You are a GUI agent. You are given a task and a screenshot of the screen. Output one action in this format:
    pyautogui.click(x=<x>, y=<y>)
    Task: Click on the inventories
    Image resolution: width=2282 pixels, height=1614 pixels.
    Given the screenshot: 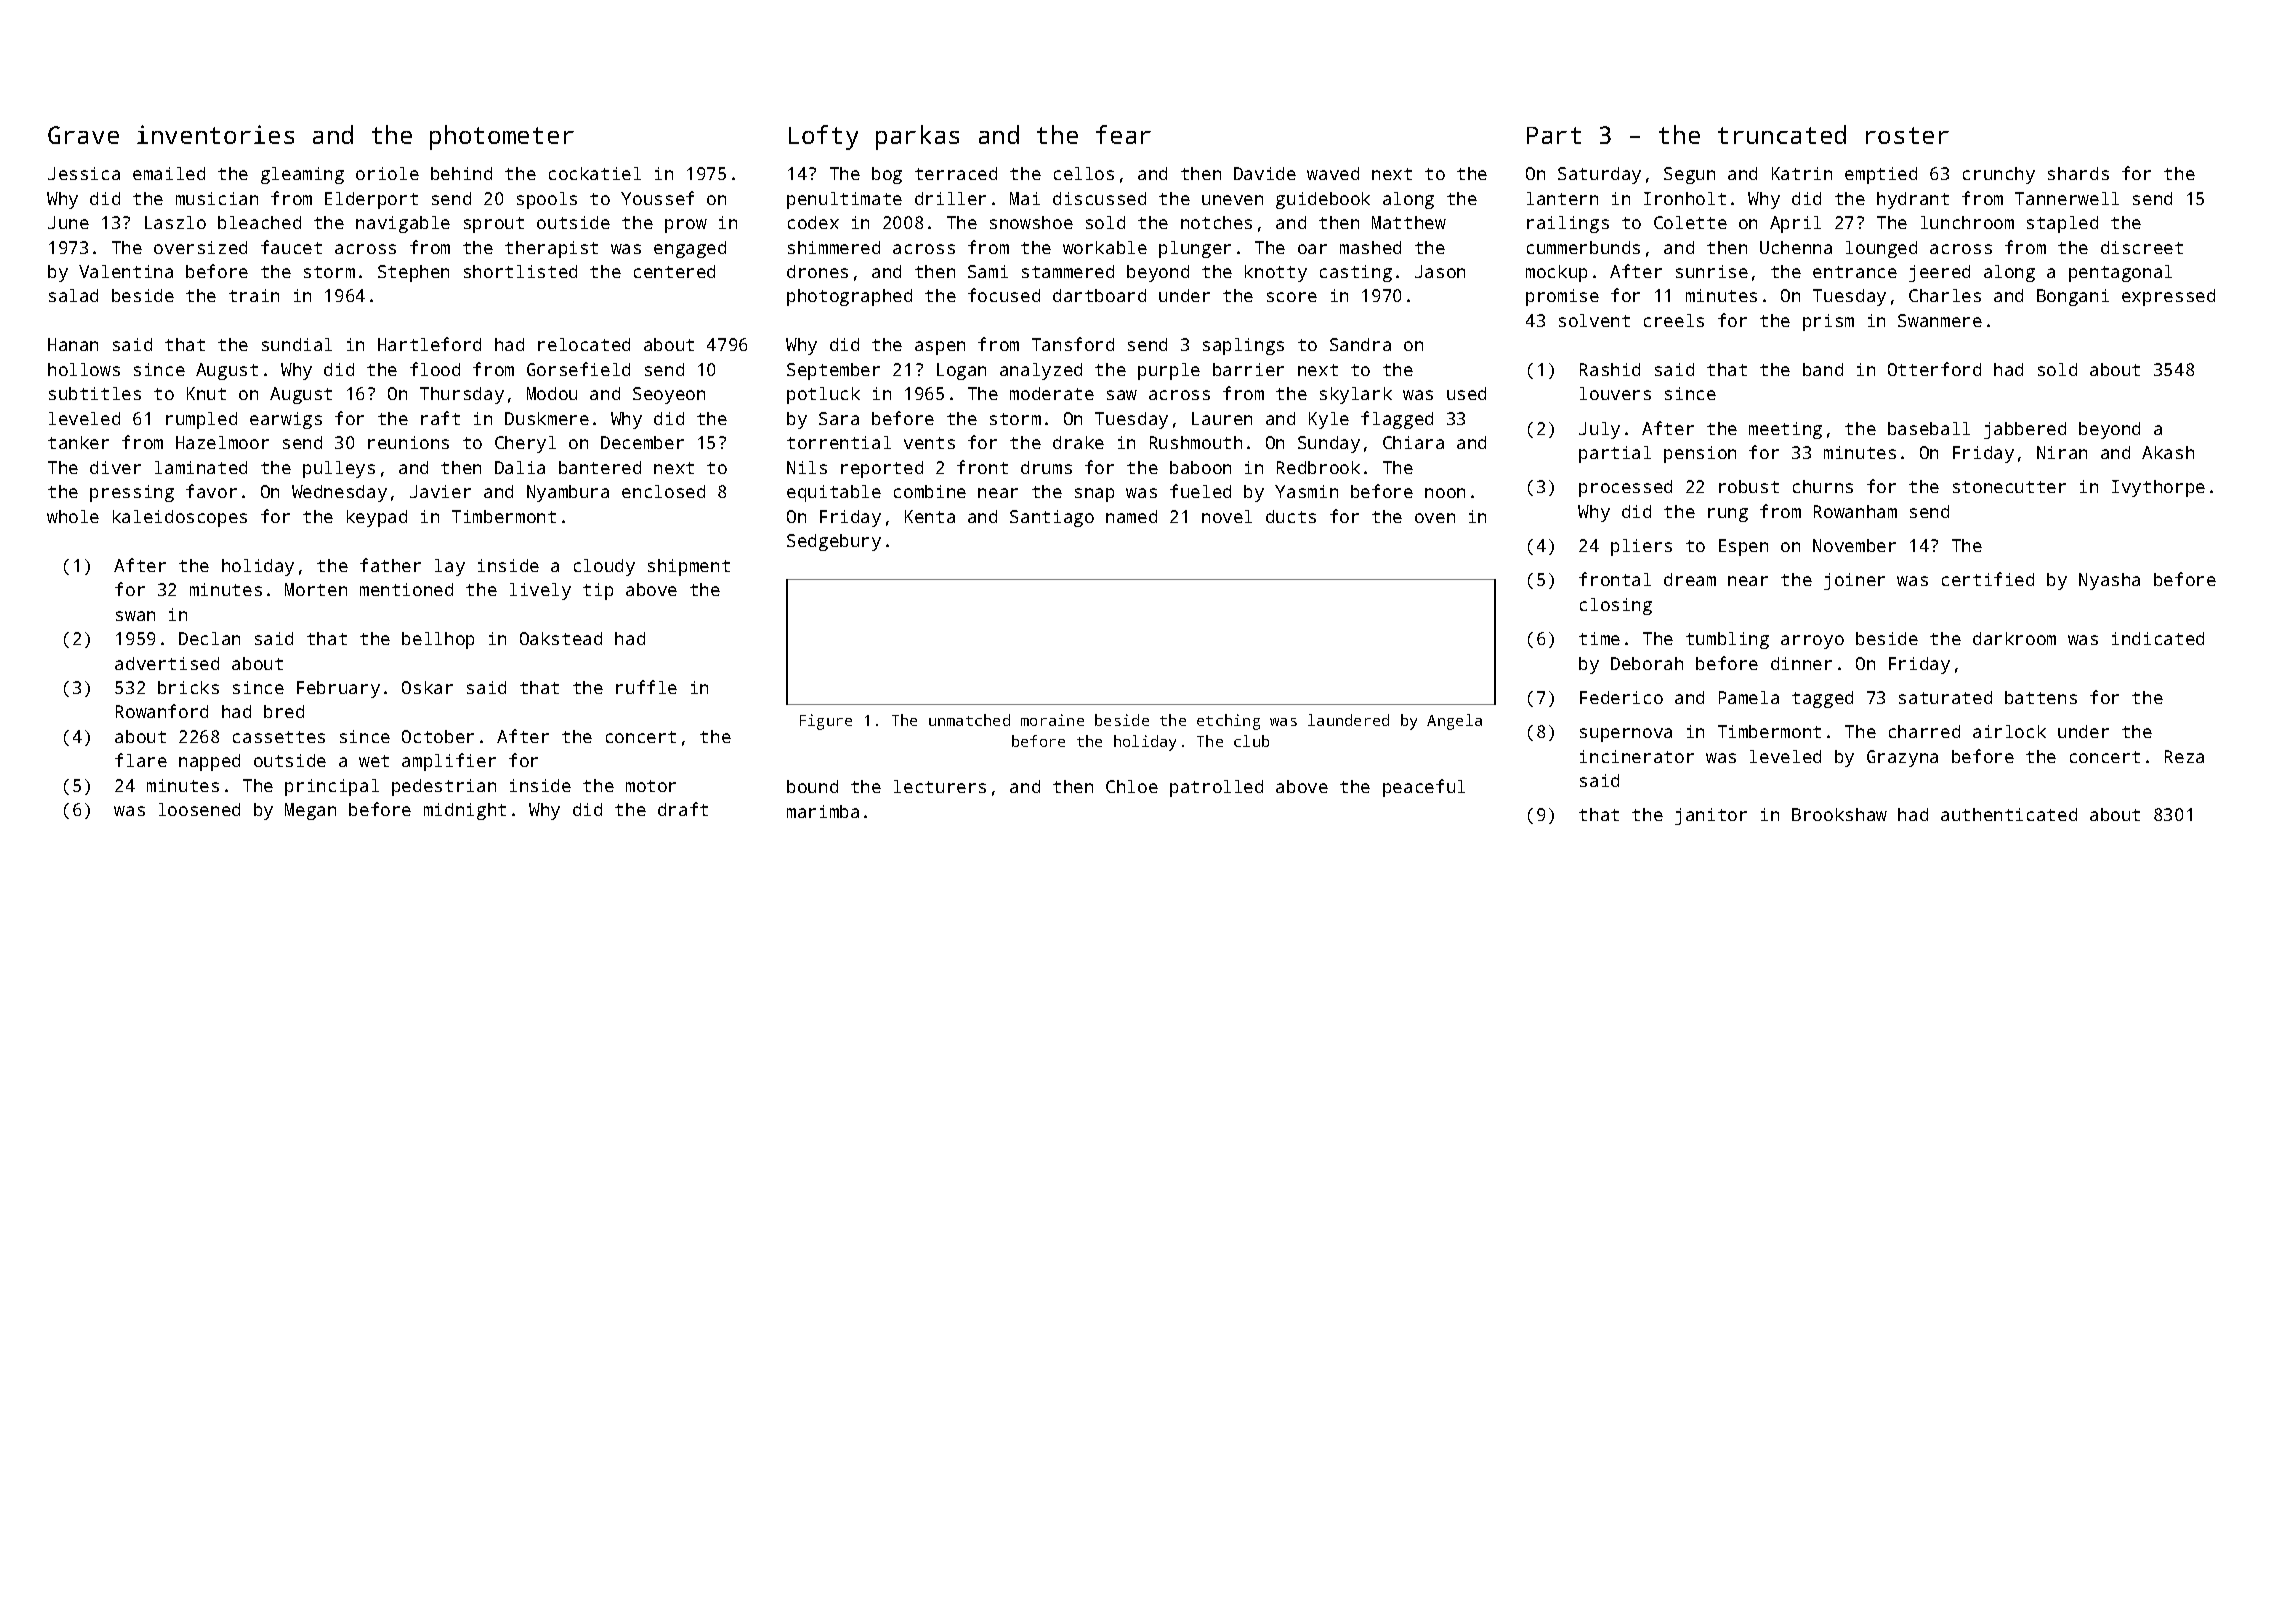 What is the action you would take?
    pyautogui.click(x=215, y=134)
